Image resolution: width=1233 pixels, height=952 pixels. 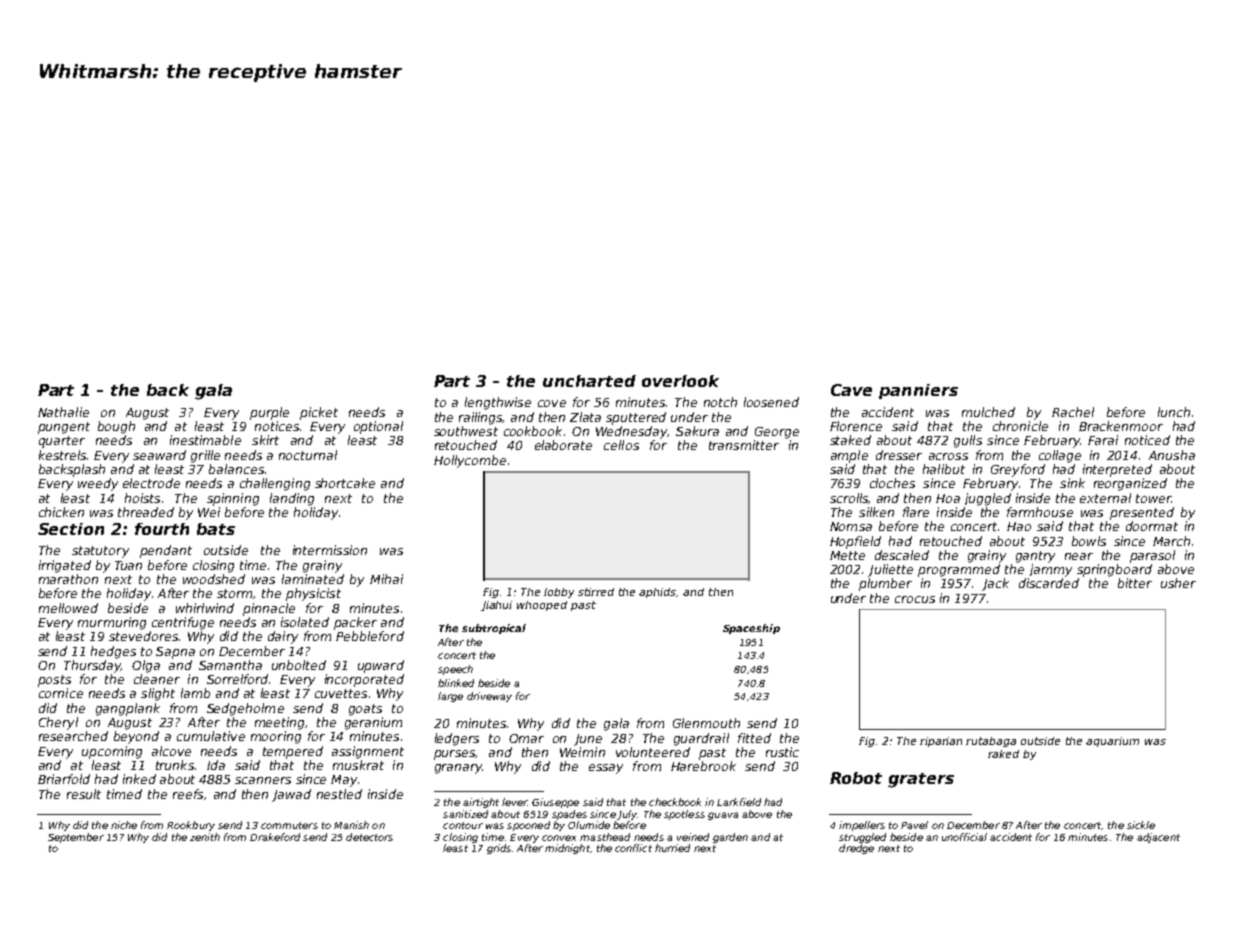 What do you see at coordinates (76, 838) in the document?
I see `September` at bounding box center [76, 838].
